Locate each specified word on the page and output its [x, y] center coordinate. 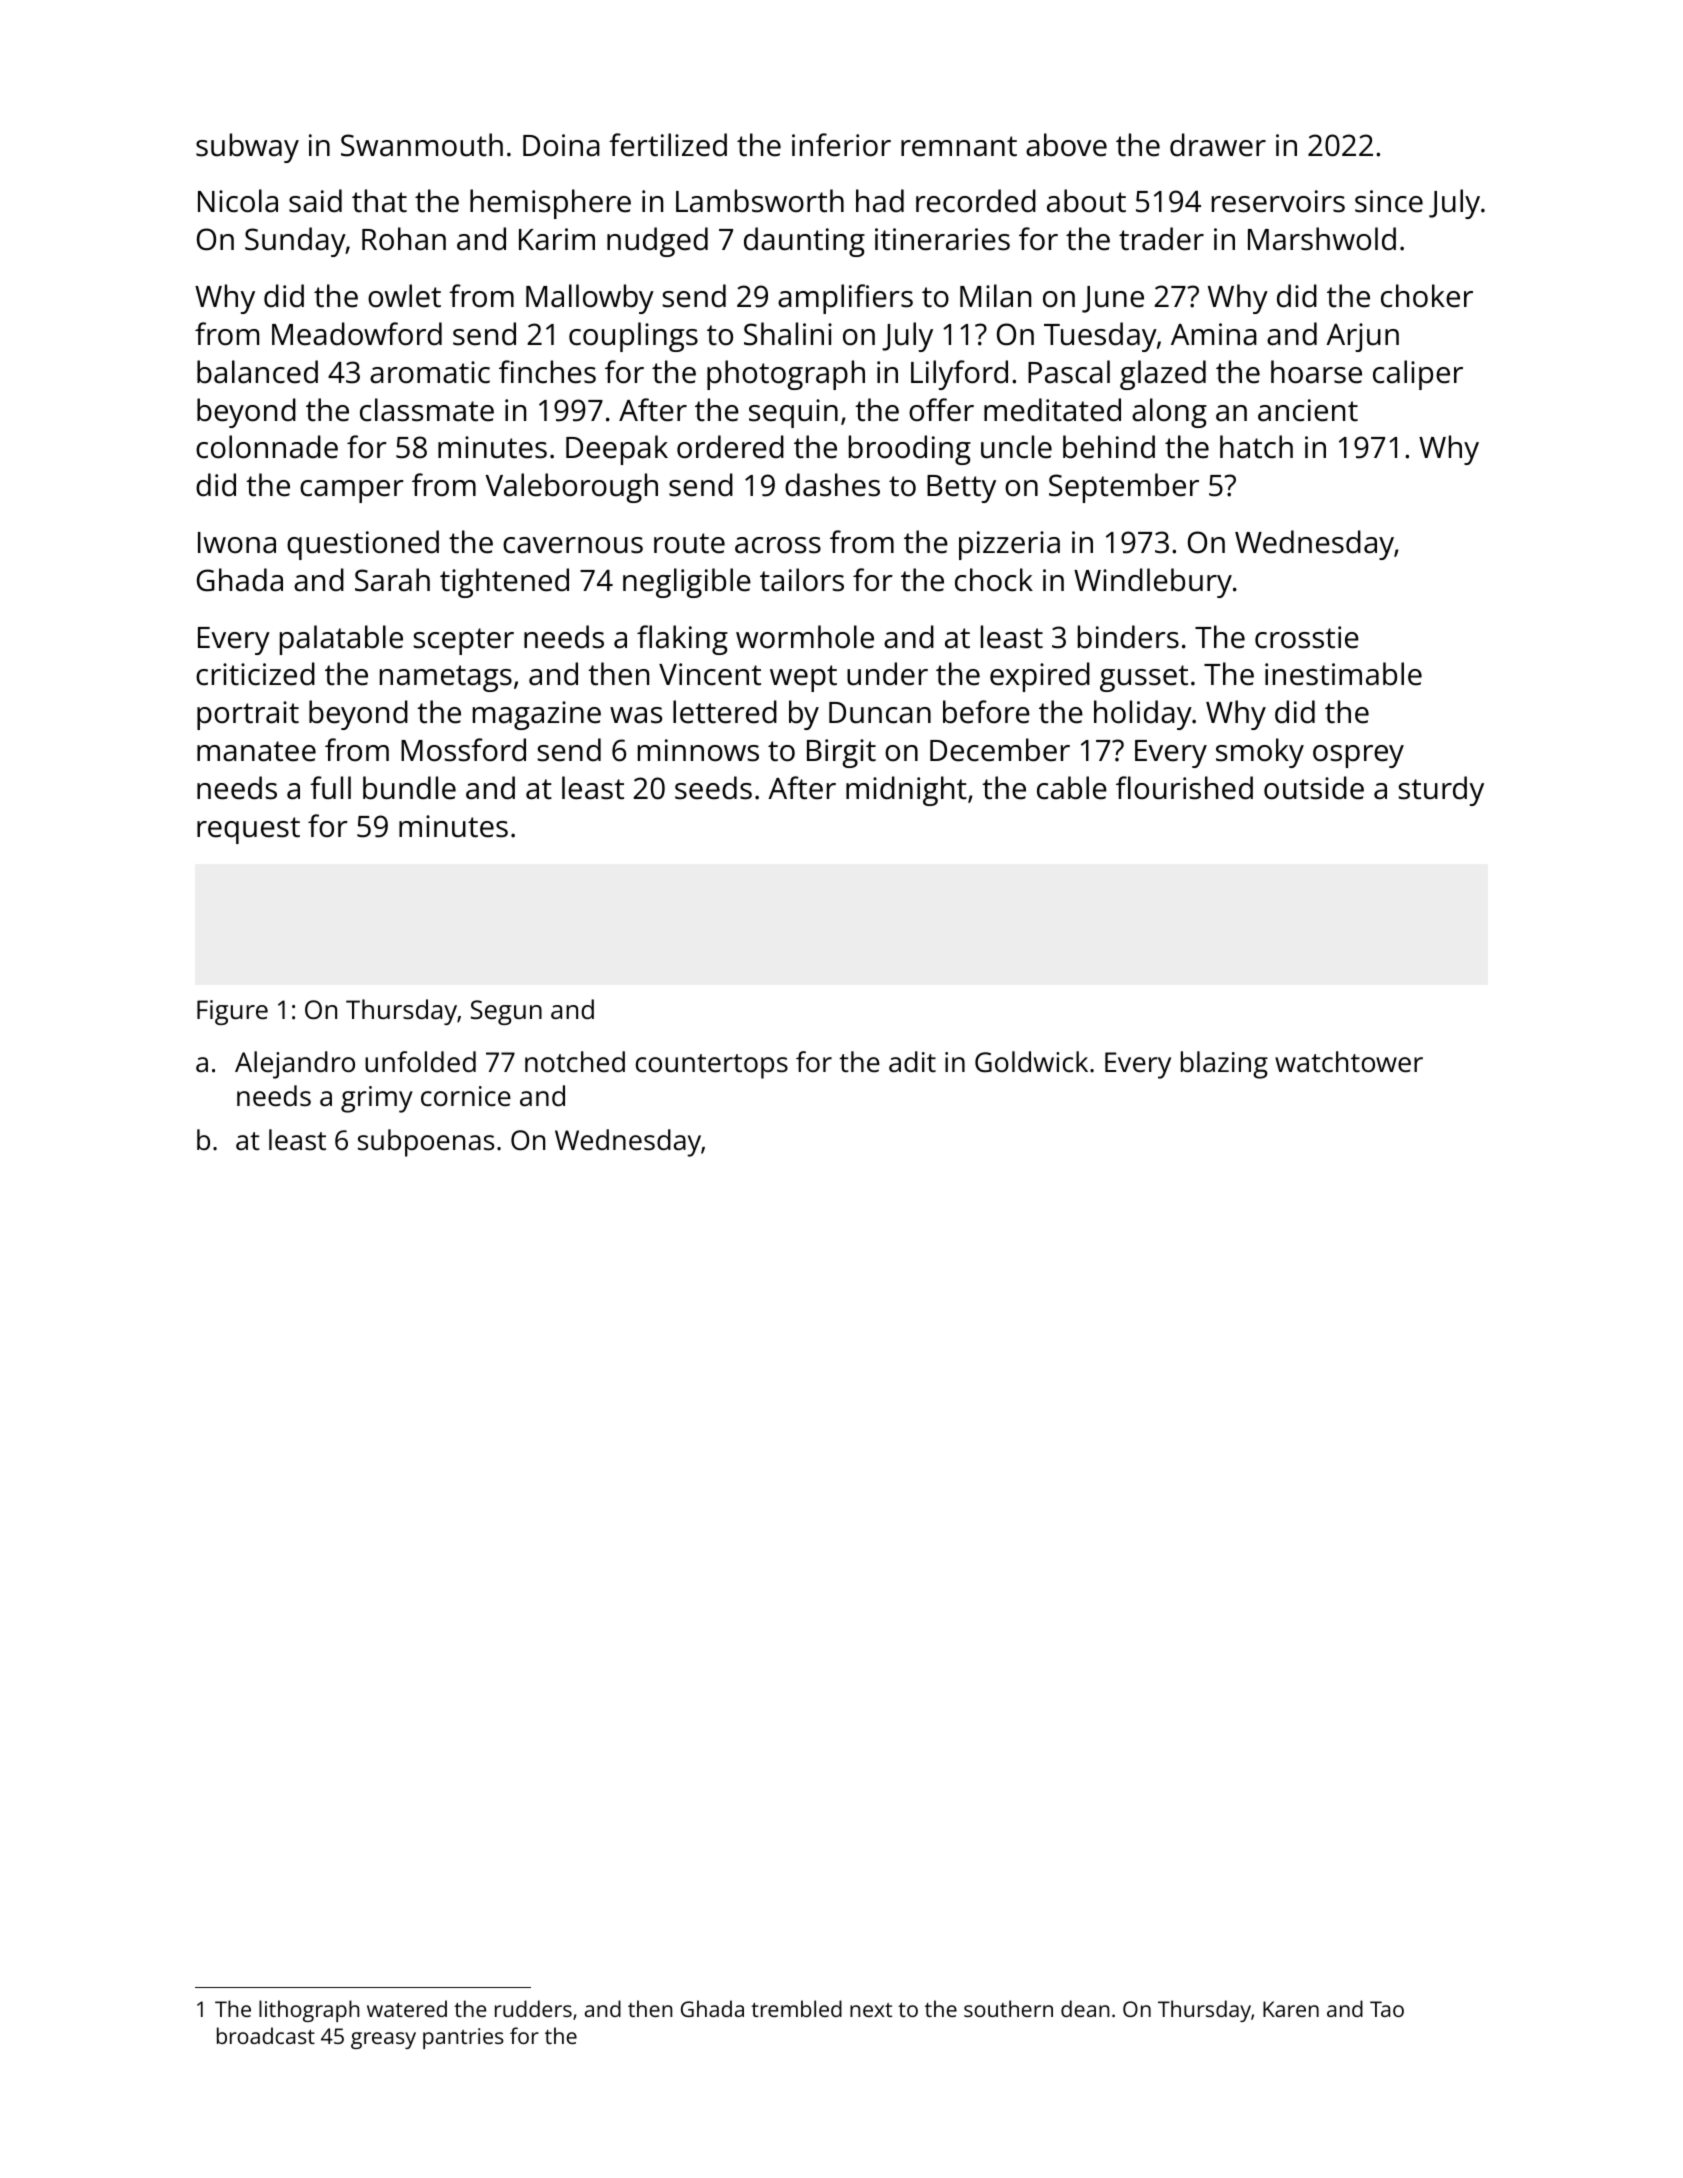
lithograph [309, 2011]
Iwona [237, 543]
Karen [1291, 2009]
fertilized [668, 145]
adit [912, 1061]
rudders [533, 2008]
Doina [561, 145]
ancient [1308, 410]
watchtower [1349, 1062]
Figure [232, 1012]
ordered [730, 447]
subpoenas [426, 1143]
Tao [1387, 2009]
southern [1008, 2008]
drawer [1218, 145]
